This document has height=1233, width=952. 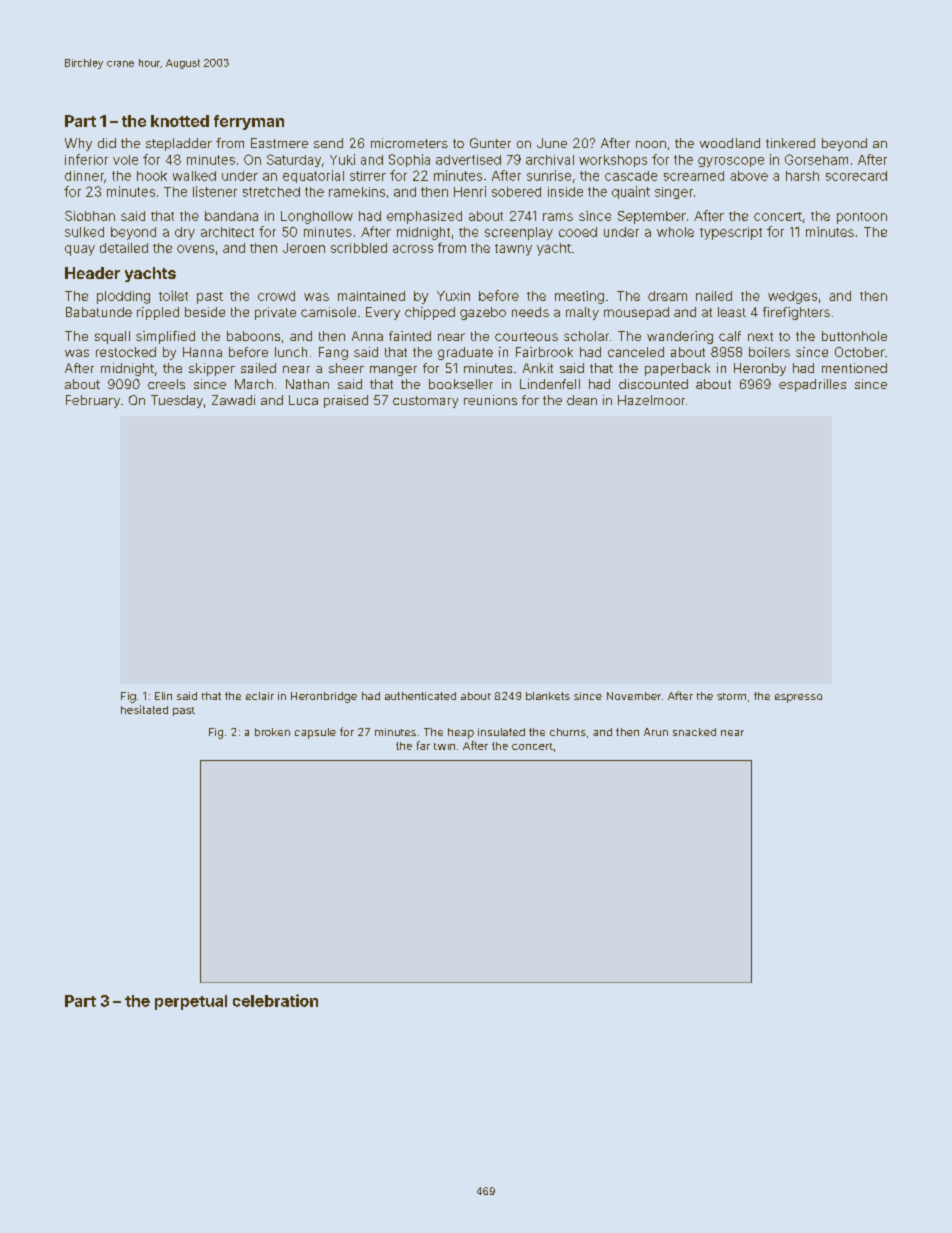 I want to click on Every, so click(x=383, y=313).
